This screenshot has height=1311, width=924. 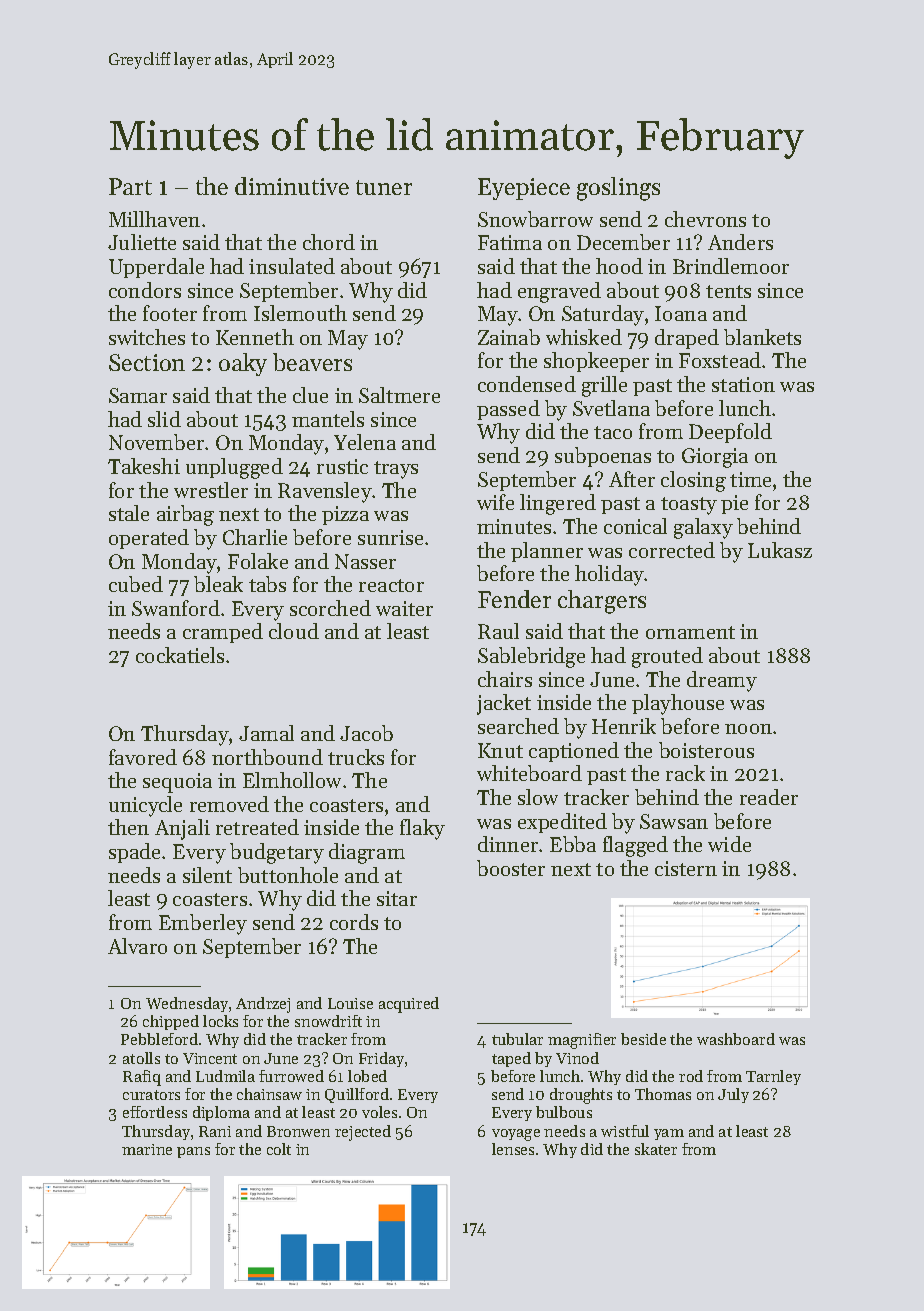 What do you see at coordinates (258, 561) in the screenshot?
I see `Folake` at bounding box center [258, 561].
